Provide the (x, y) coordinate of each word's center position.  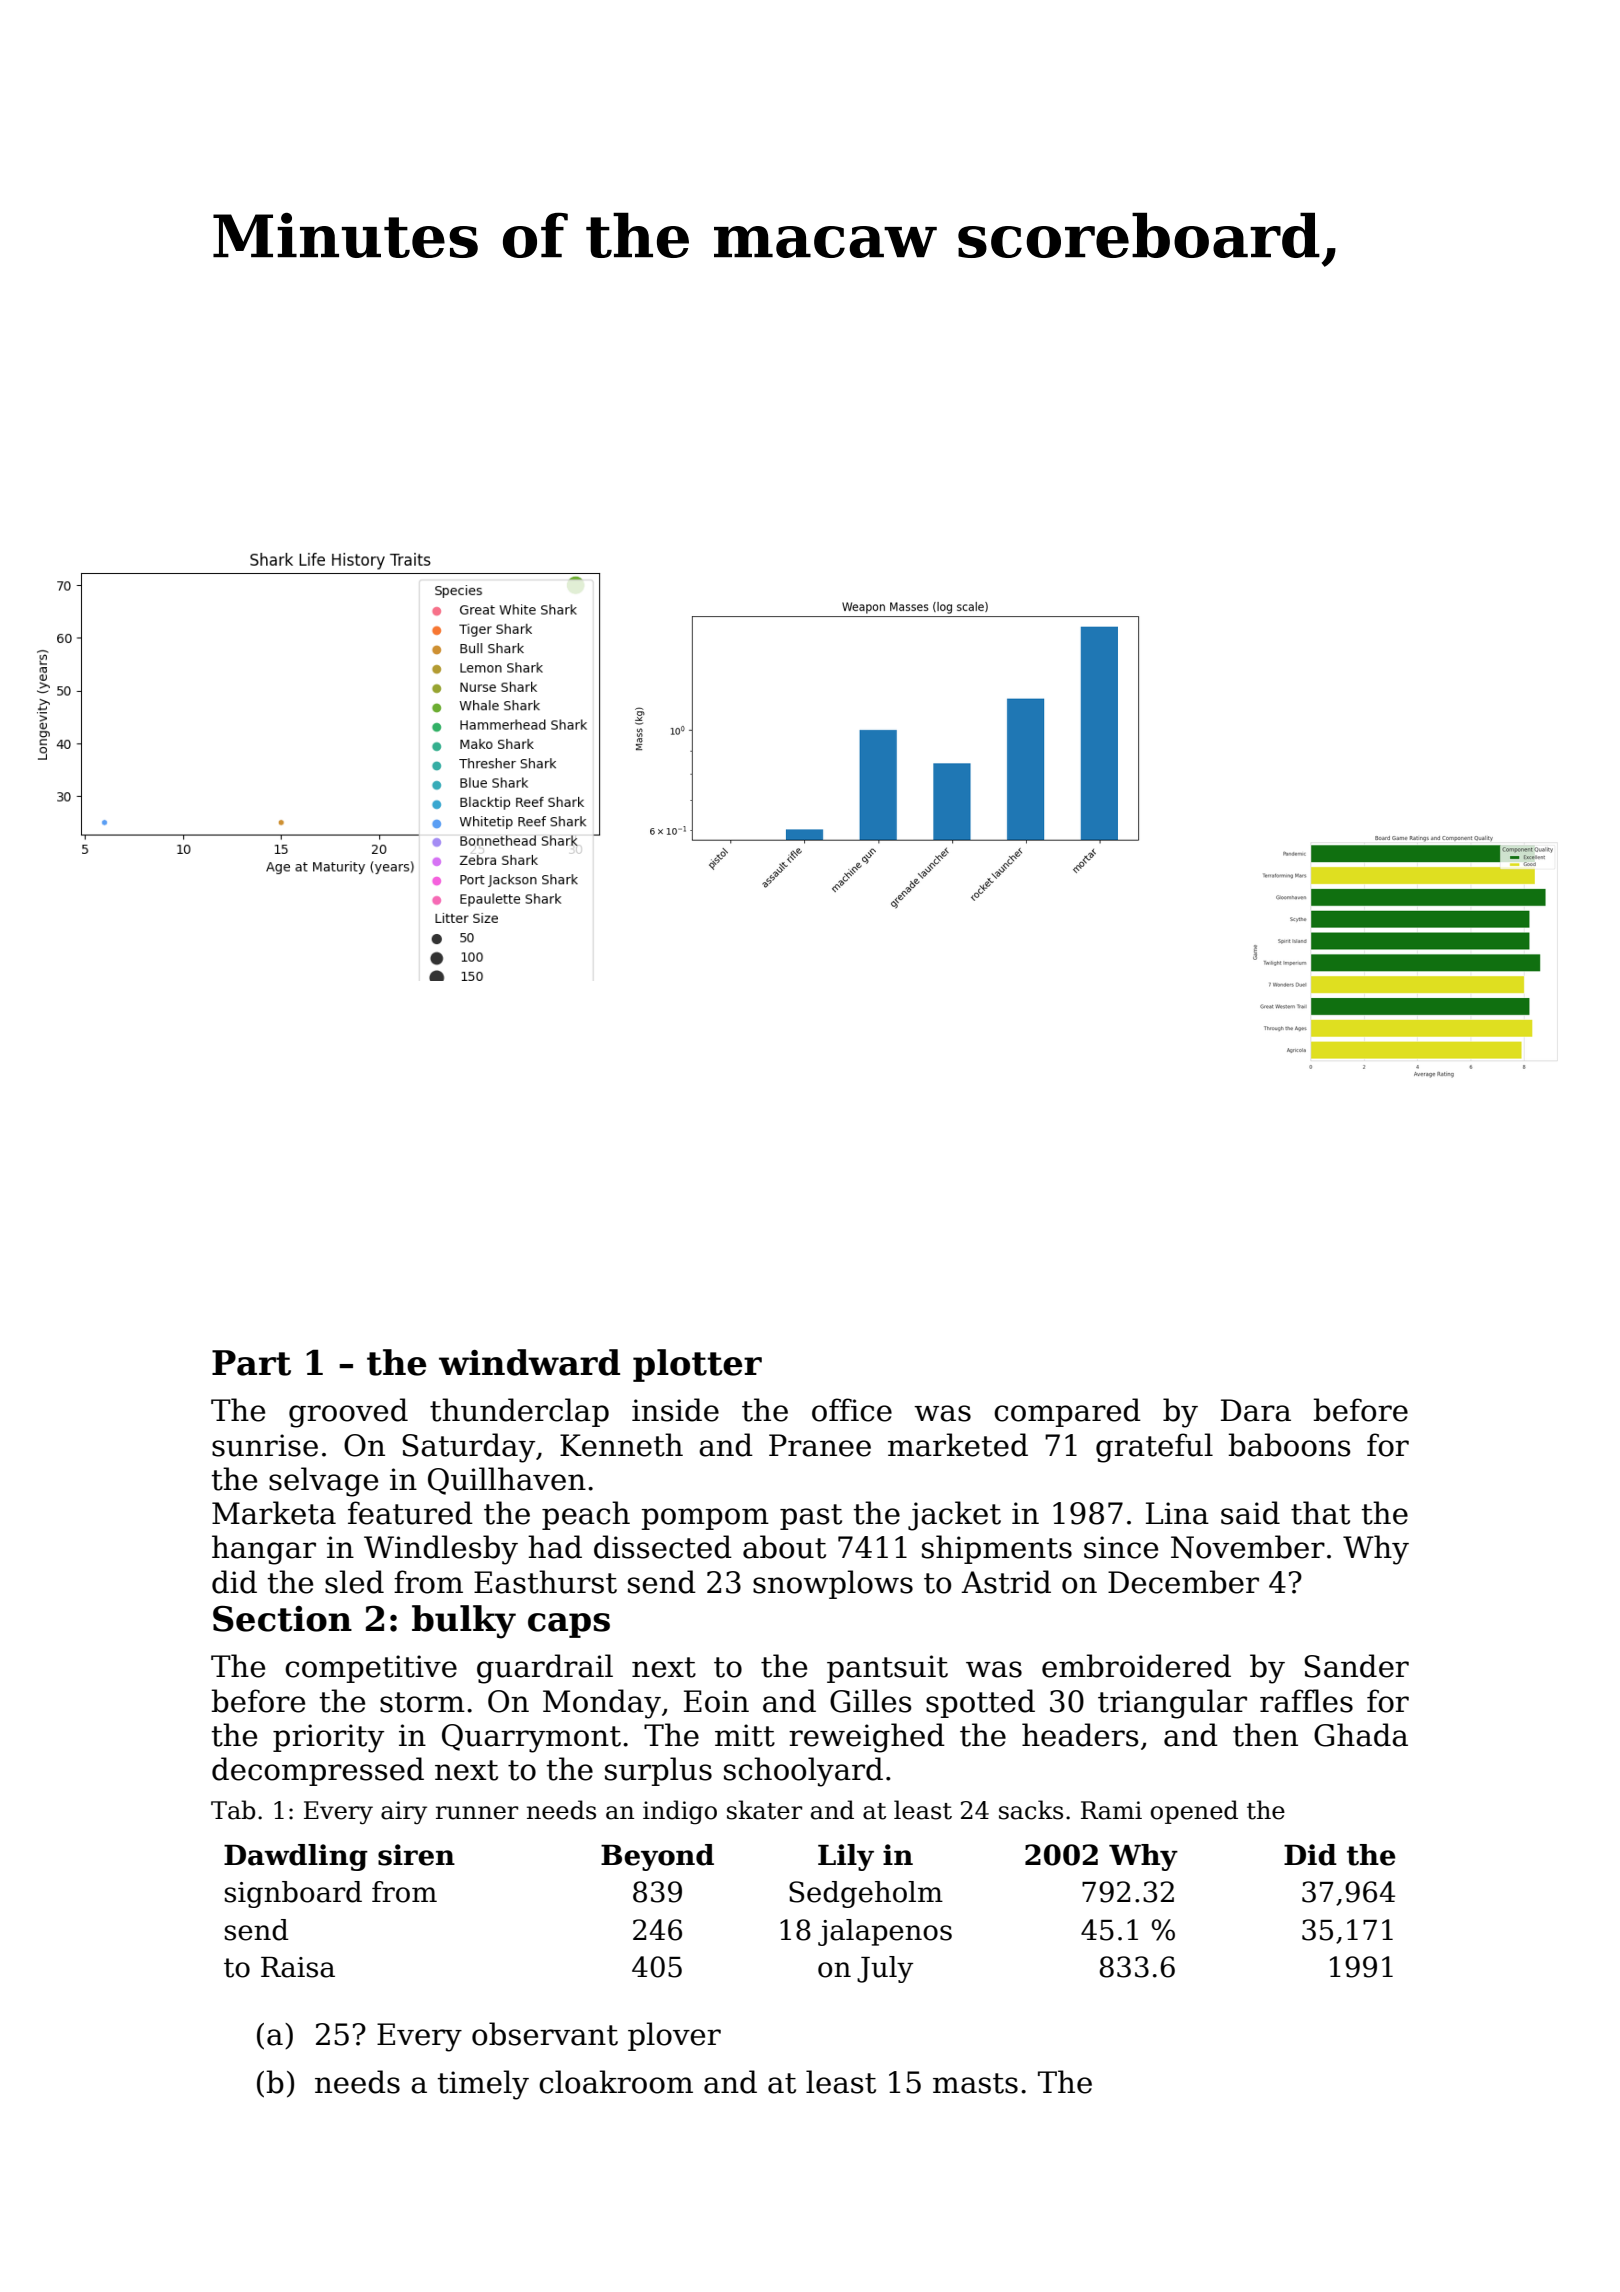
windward (529, 1362)
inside (675, 1410)
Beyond (657, 1857)
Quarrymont (531, 1738)
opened (1194, 1812)
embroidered (1136, 1666)
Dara (1256, 1410)
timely (483, 2085)
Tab (233, 1810)
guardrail (545, 1669)
